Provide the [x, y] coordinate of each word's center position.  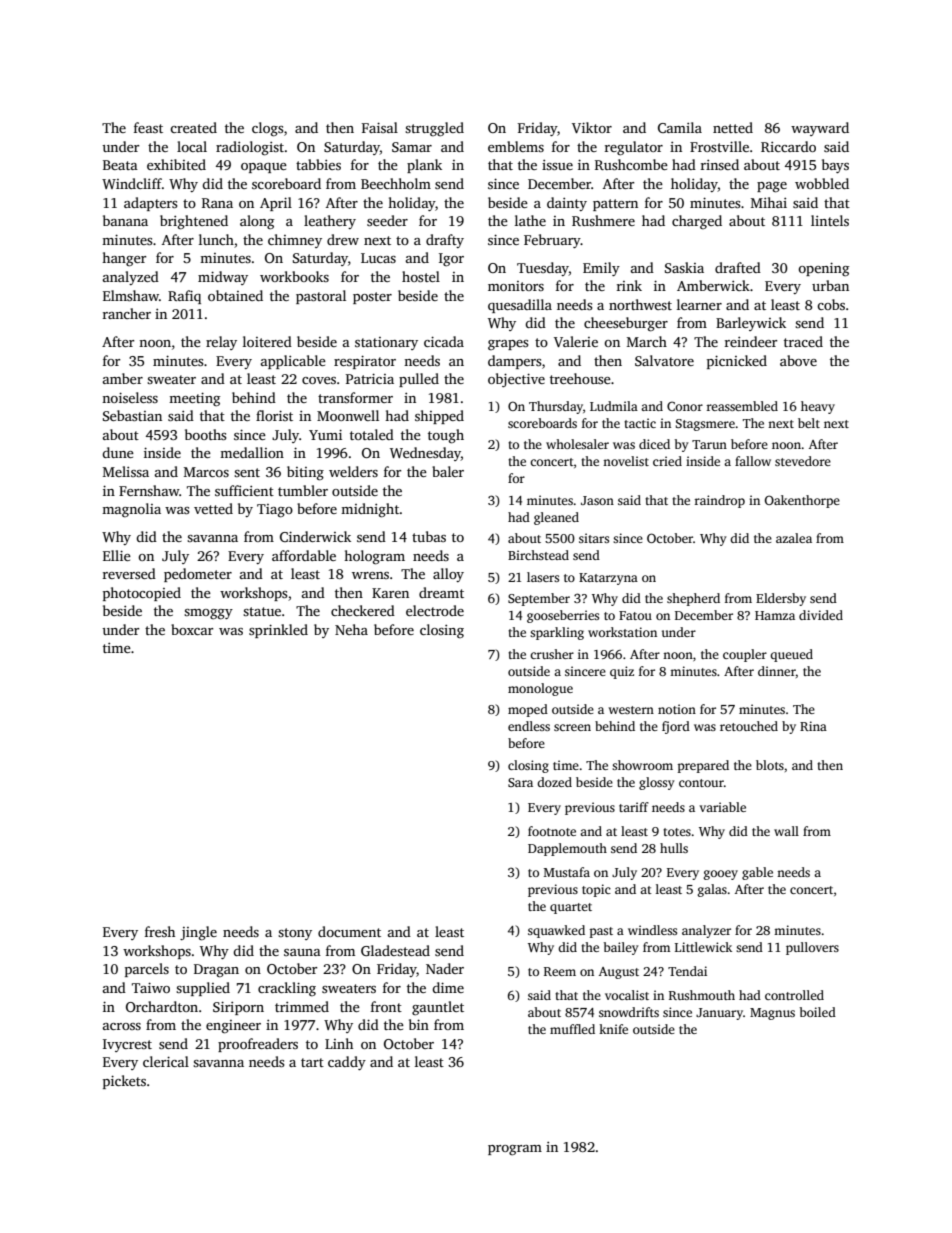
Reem [560, 971]
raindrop [719, 501]
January [719, 1014]
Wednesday [425, 454]
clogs [268, 129]
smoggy [208, 614]
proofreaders [258, 1045]
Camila [680, 127]
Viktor [592, 127]
